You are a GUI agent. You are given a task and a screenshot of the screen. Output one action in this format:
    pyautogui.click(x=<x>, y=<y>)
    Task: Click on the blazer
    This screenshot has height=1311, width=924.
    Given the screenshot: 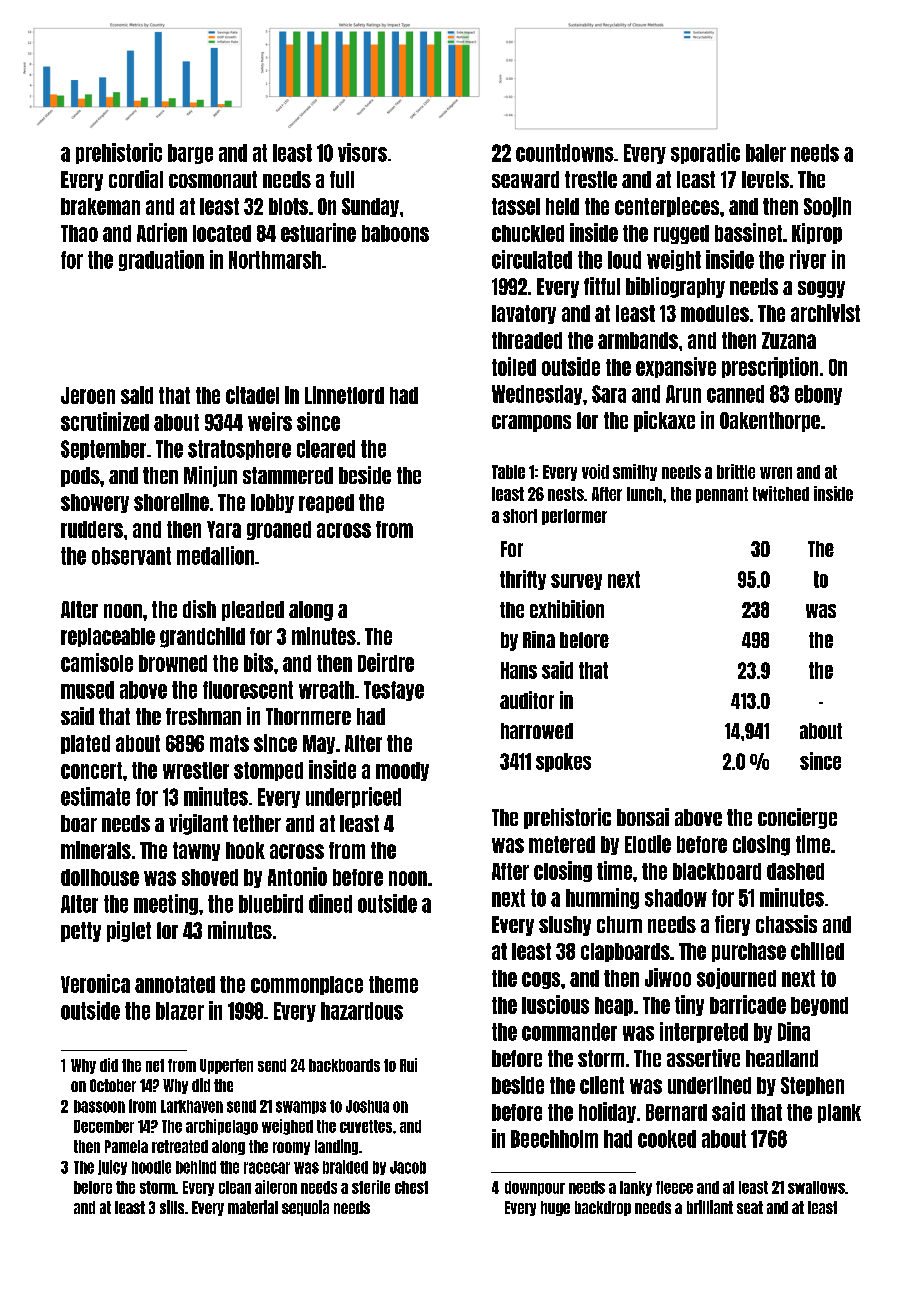 What is the action you would take?
    pyautogui.click(x=180, y=1011)
